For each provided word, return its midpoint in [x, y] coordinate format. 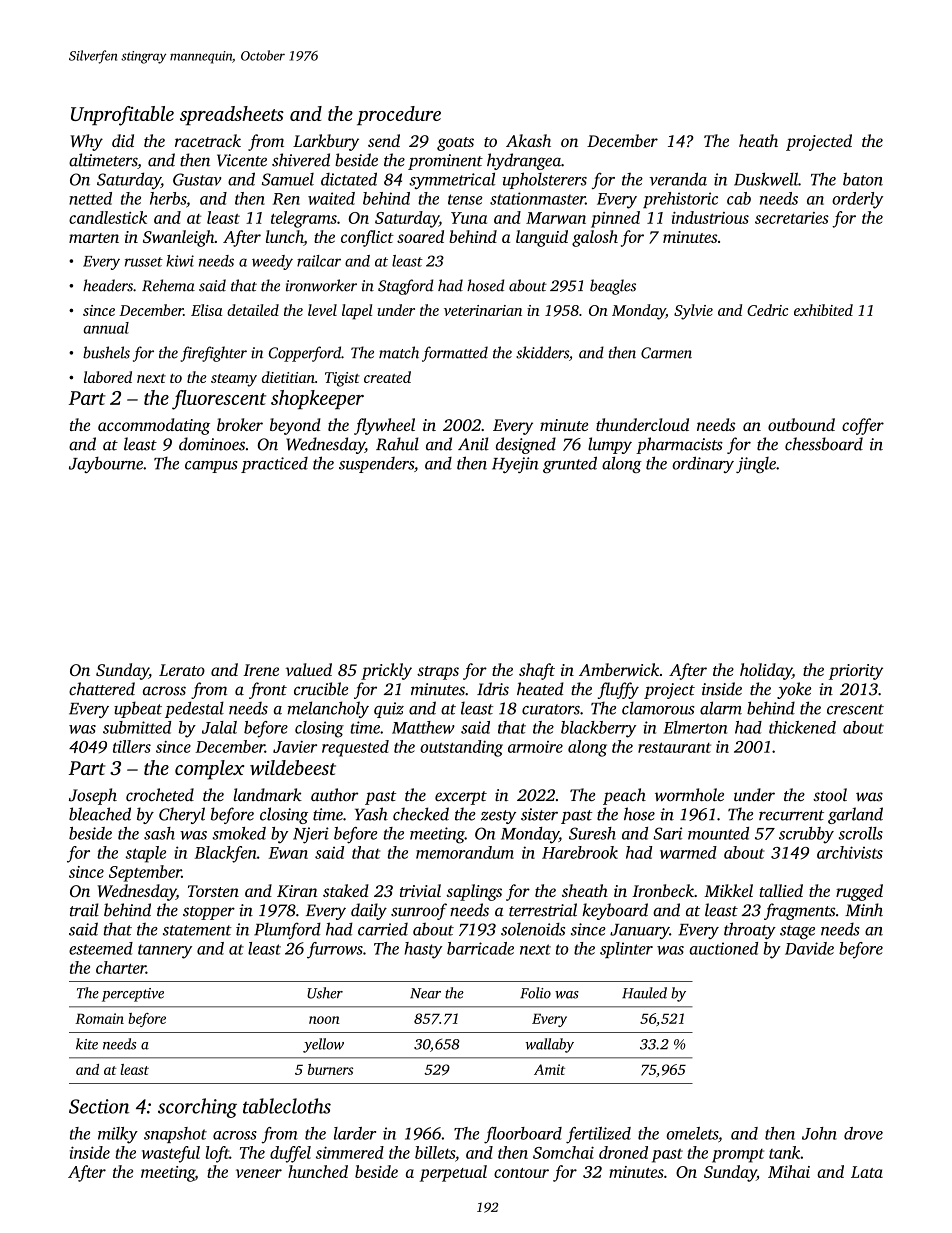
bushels [106, 352]
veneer [259, 1173]
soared [420, 236]
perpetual [453, 1173]
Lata [867, 1172]
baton [863, 179]
